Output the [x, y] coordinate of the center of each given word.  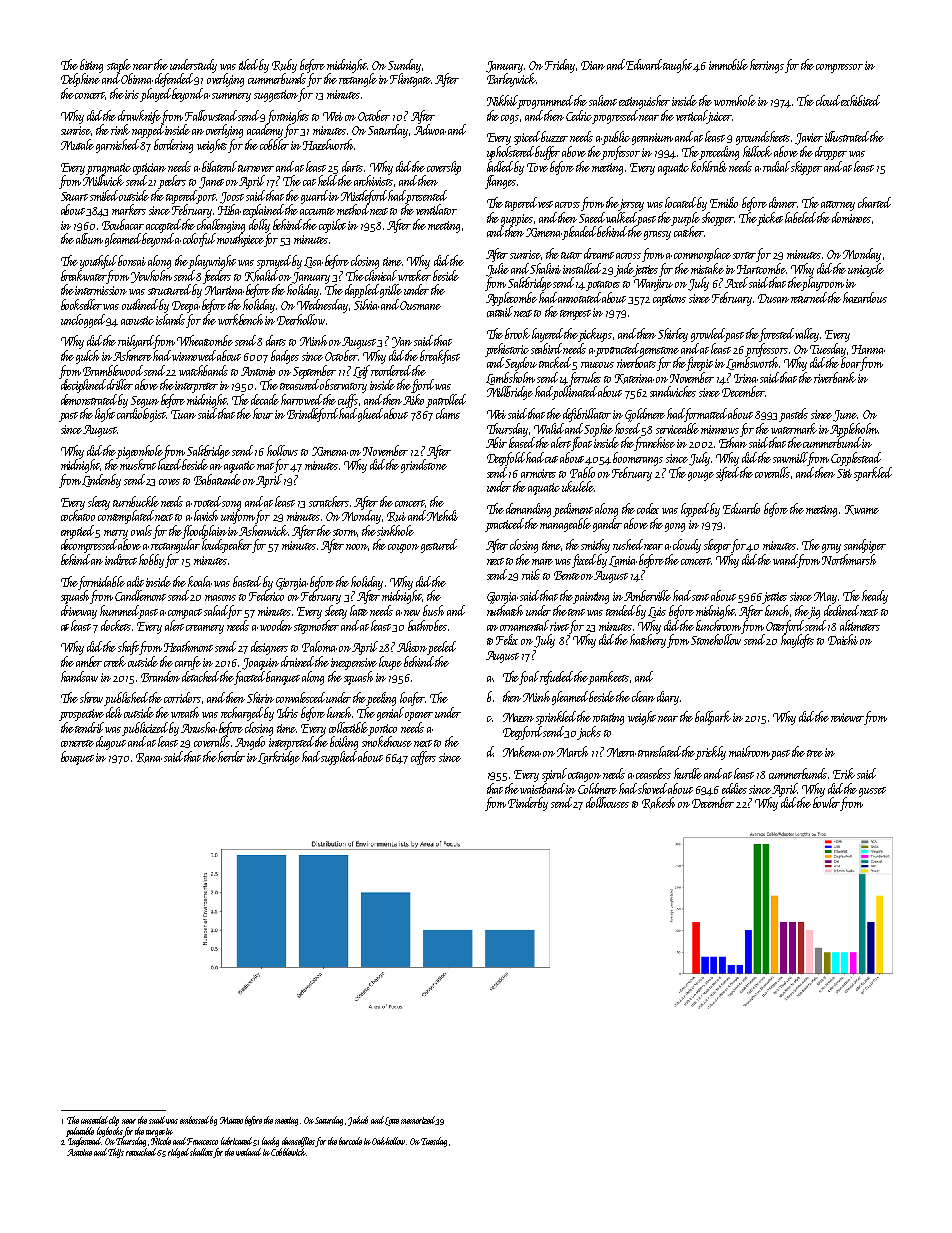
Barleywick [511, 80]
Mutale [77, 144]
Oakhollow [388, 1141]
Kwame [862, 510]
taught [678, 66]
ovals [141, 530]
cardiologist [141, 415]
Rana [149, 758]
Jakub [358, 1121]
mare [542, 562]
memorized [418, 1120]
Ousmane [420, 305]
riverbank [835, 377]
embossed [194, 1120]
